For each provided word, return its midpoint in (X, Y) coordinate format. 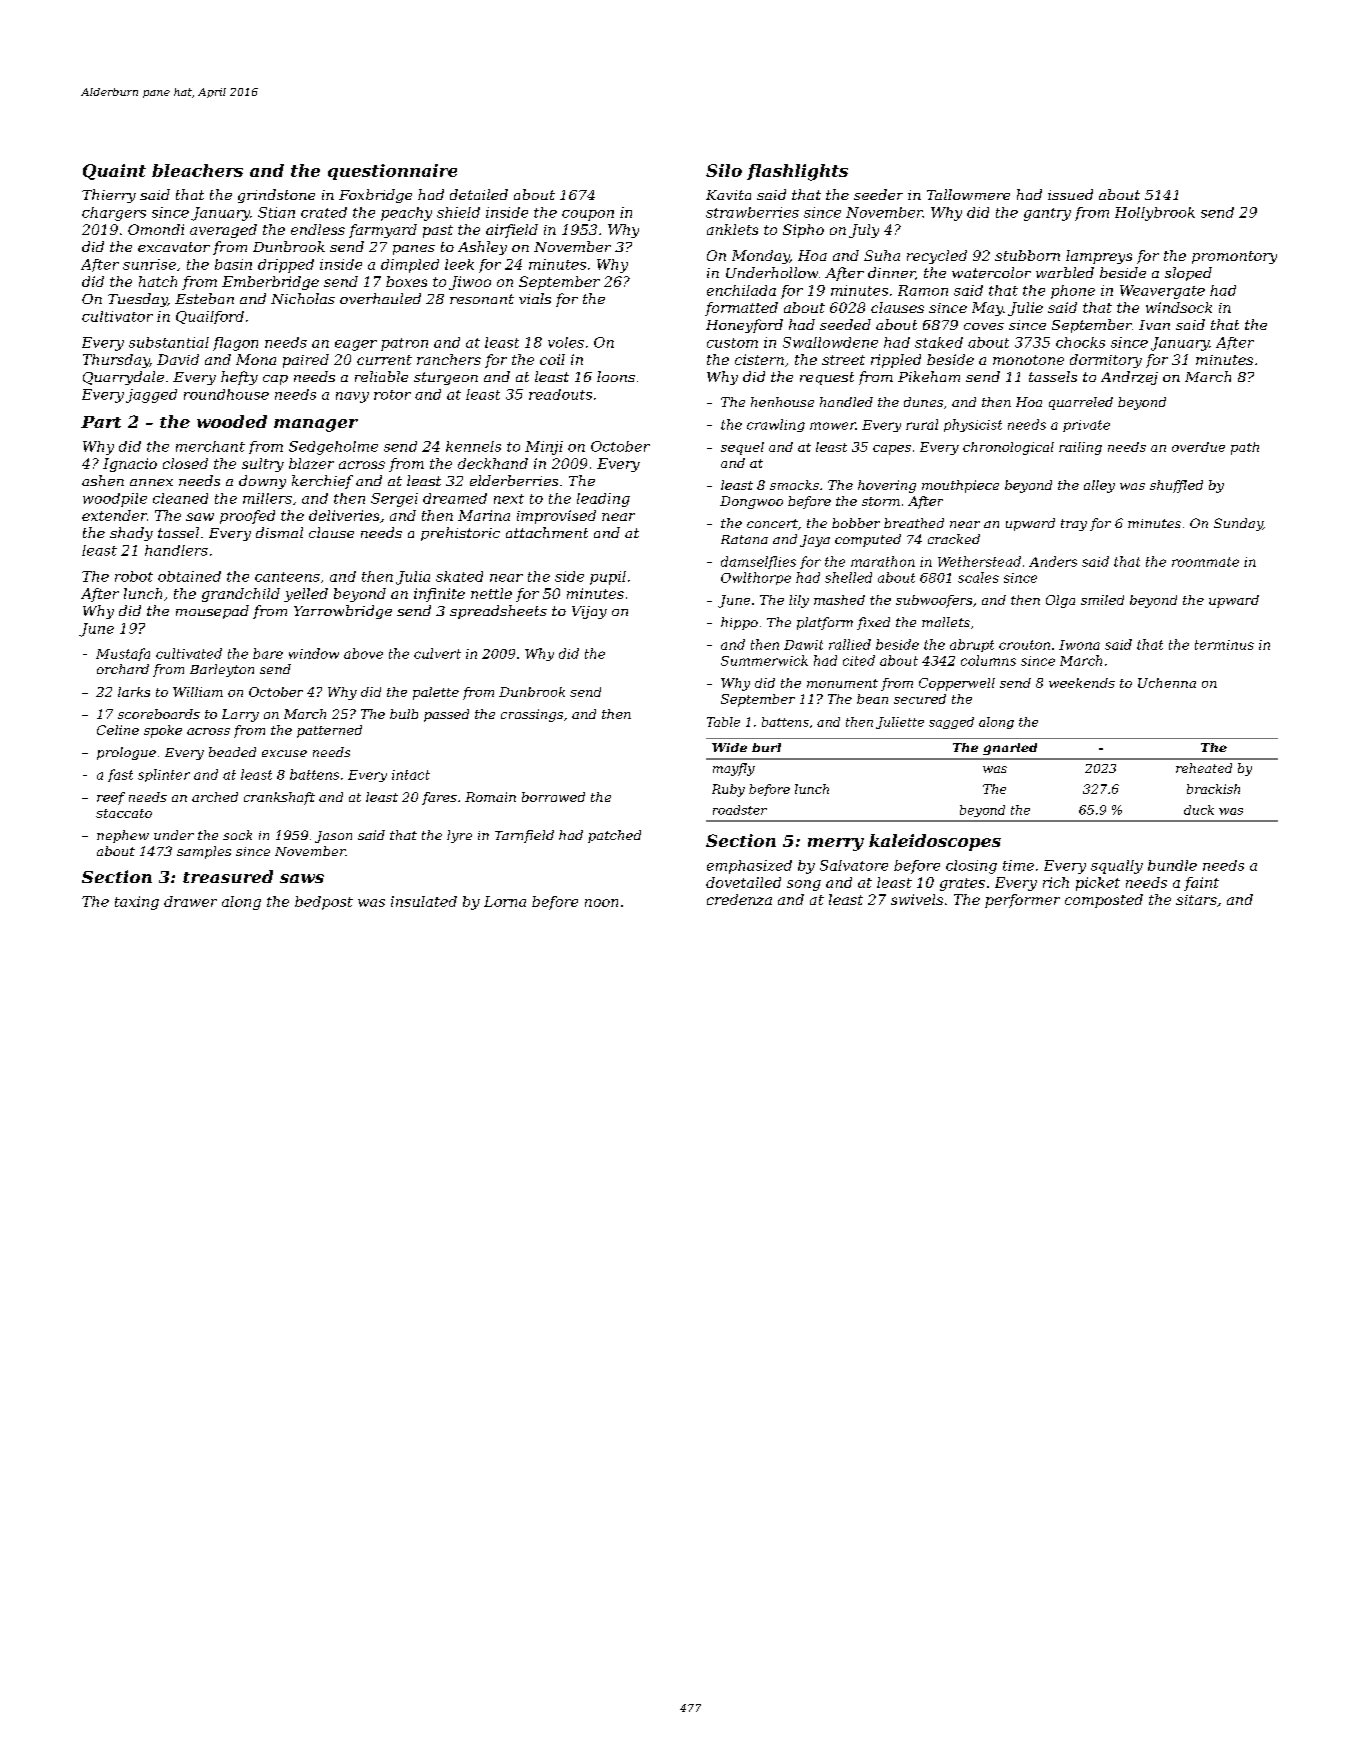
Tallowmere (968, 194)
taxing (137, 903)
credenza (739, 899)
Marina (484, 515)
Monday (761, 257)
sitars (1196, 900)
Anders (1053, 561)
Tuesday (138, 300)
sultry (263, 465)
